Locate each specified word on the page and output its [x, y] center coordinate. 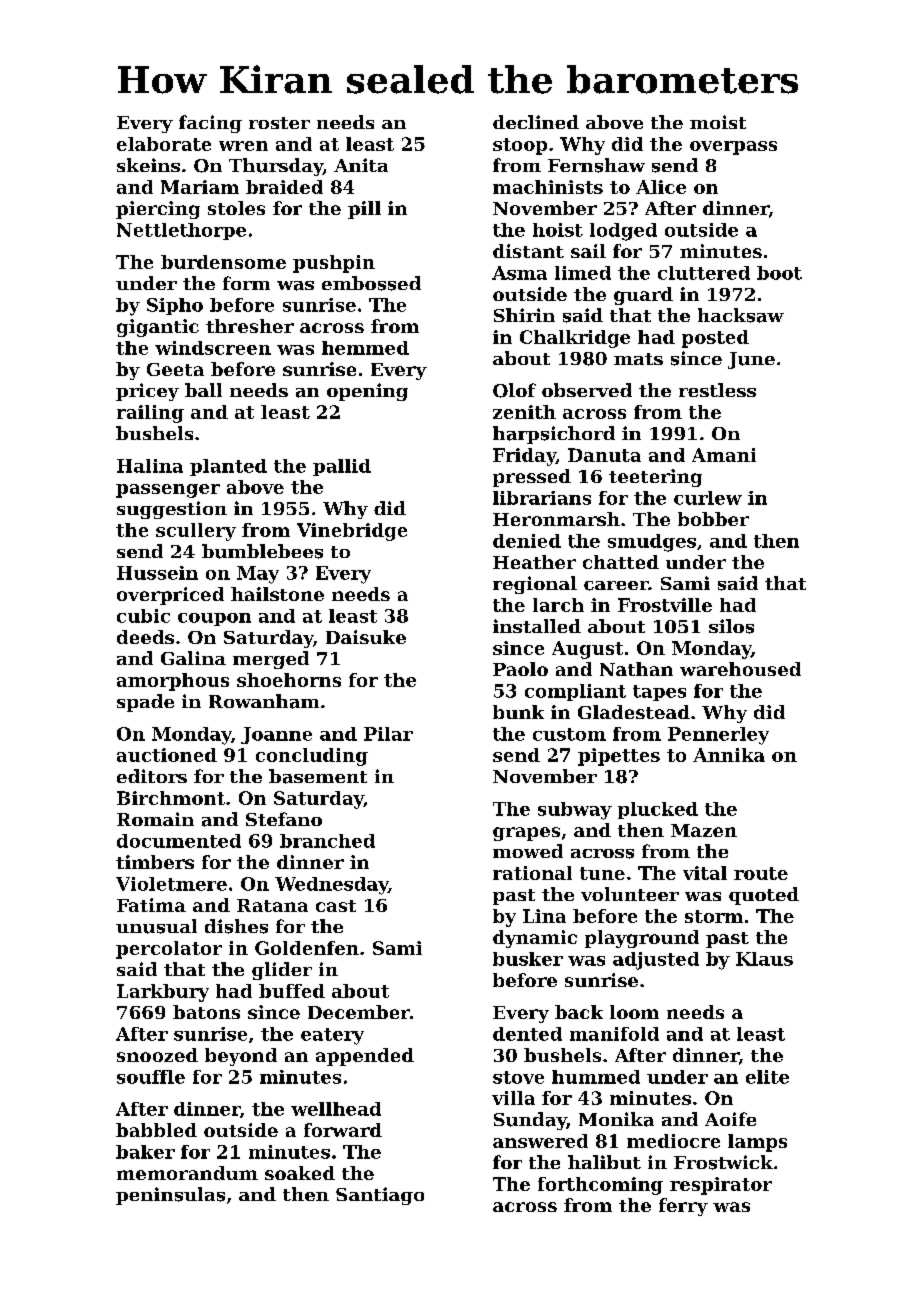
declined [536, 122]
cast [336, 906]
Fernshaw [596, 165]
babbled [156, 1130]
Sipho [175, 306]
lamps [757, 1143]
